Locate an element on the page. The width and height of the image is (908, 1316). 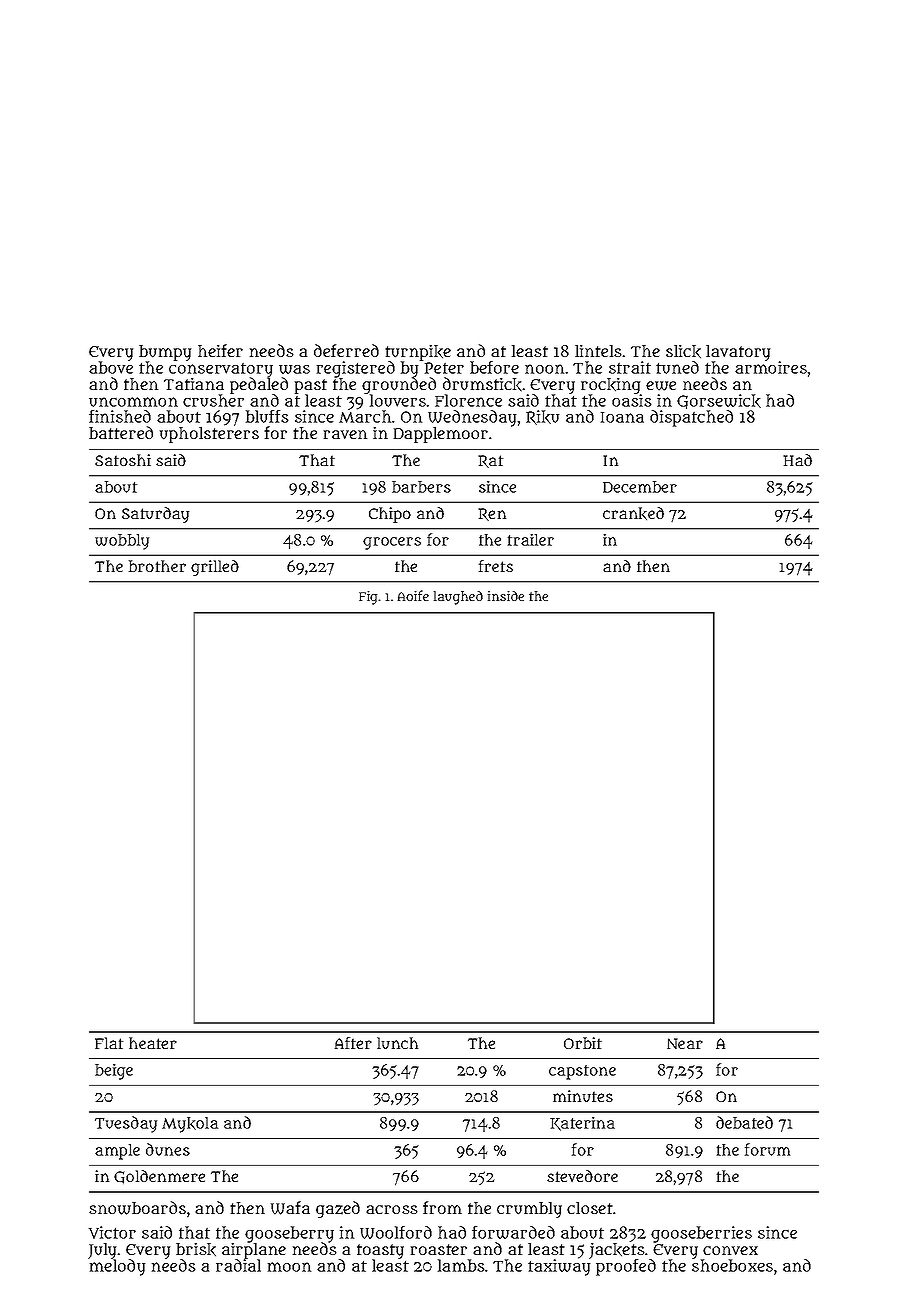
ample is located at coordinates (117, 1152).
